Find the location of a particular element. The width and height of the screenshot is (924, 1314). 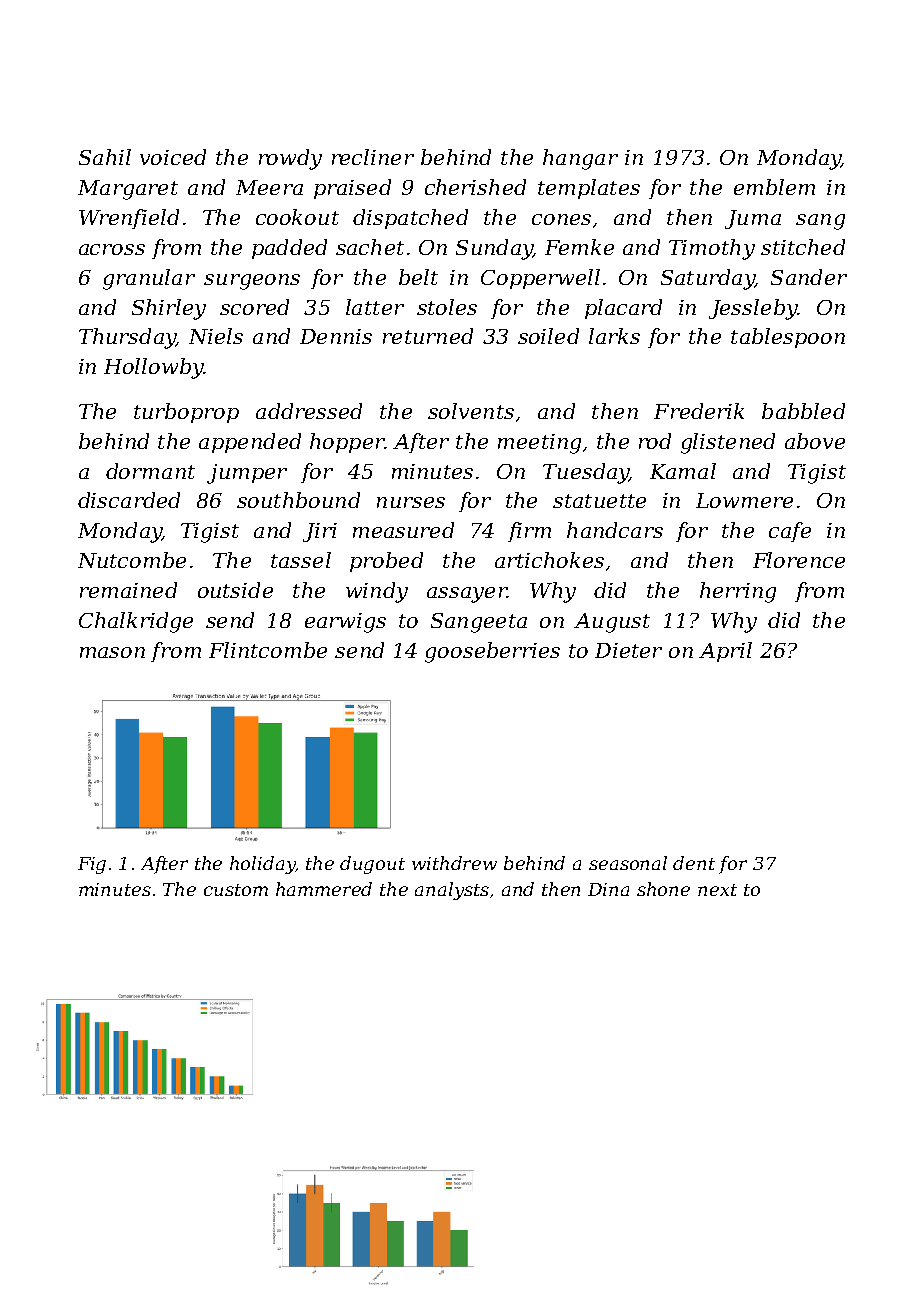

Chalkridge is located at coordinates (136, 622).
